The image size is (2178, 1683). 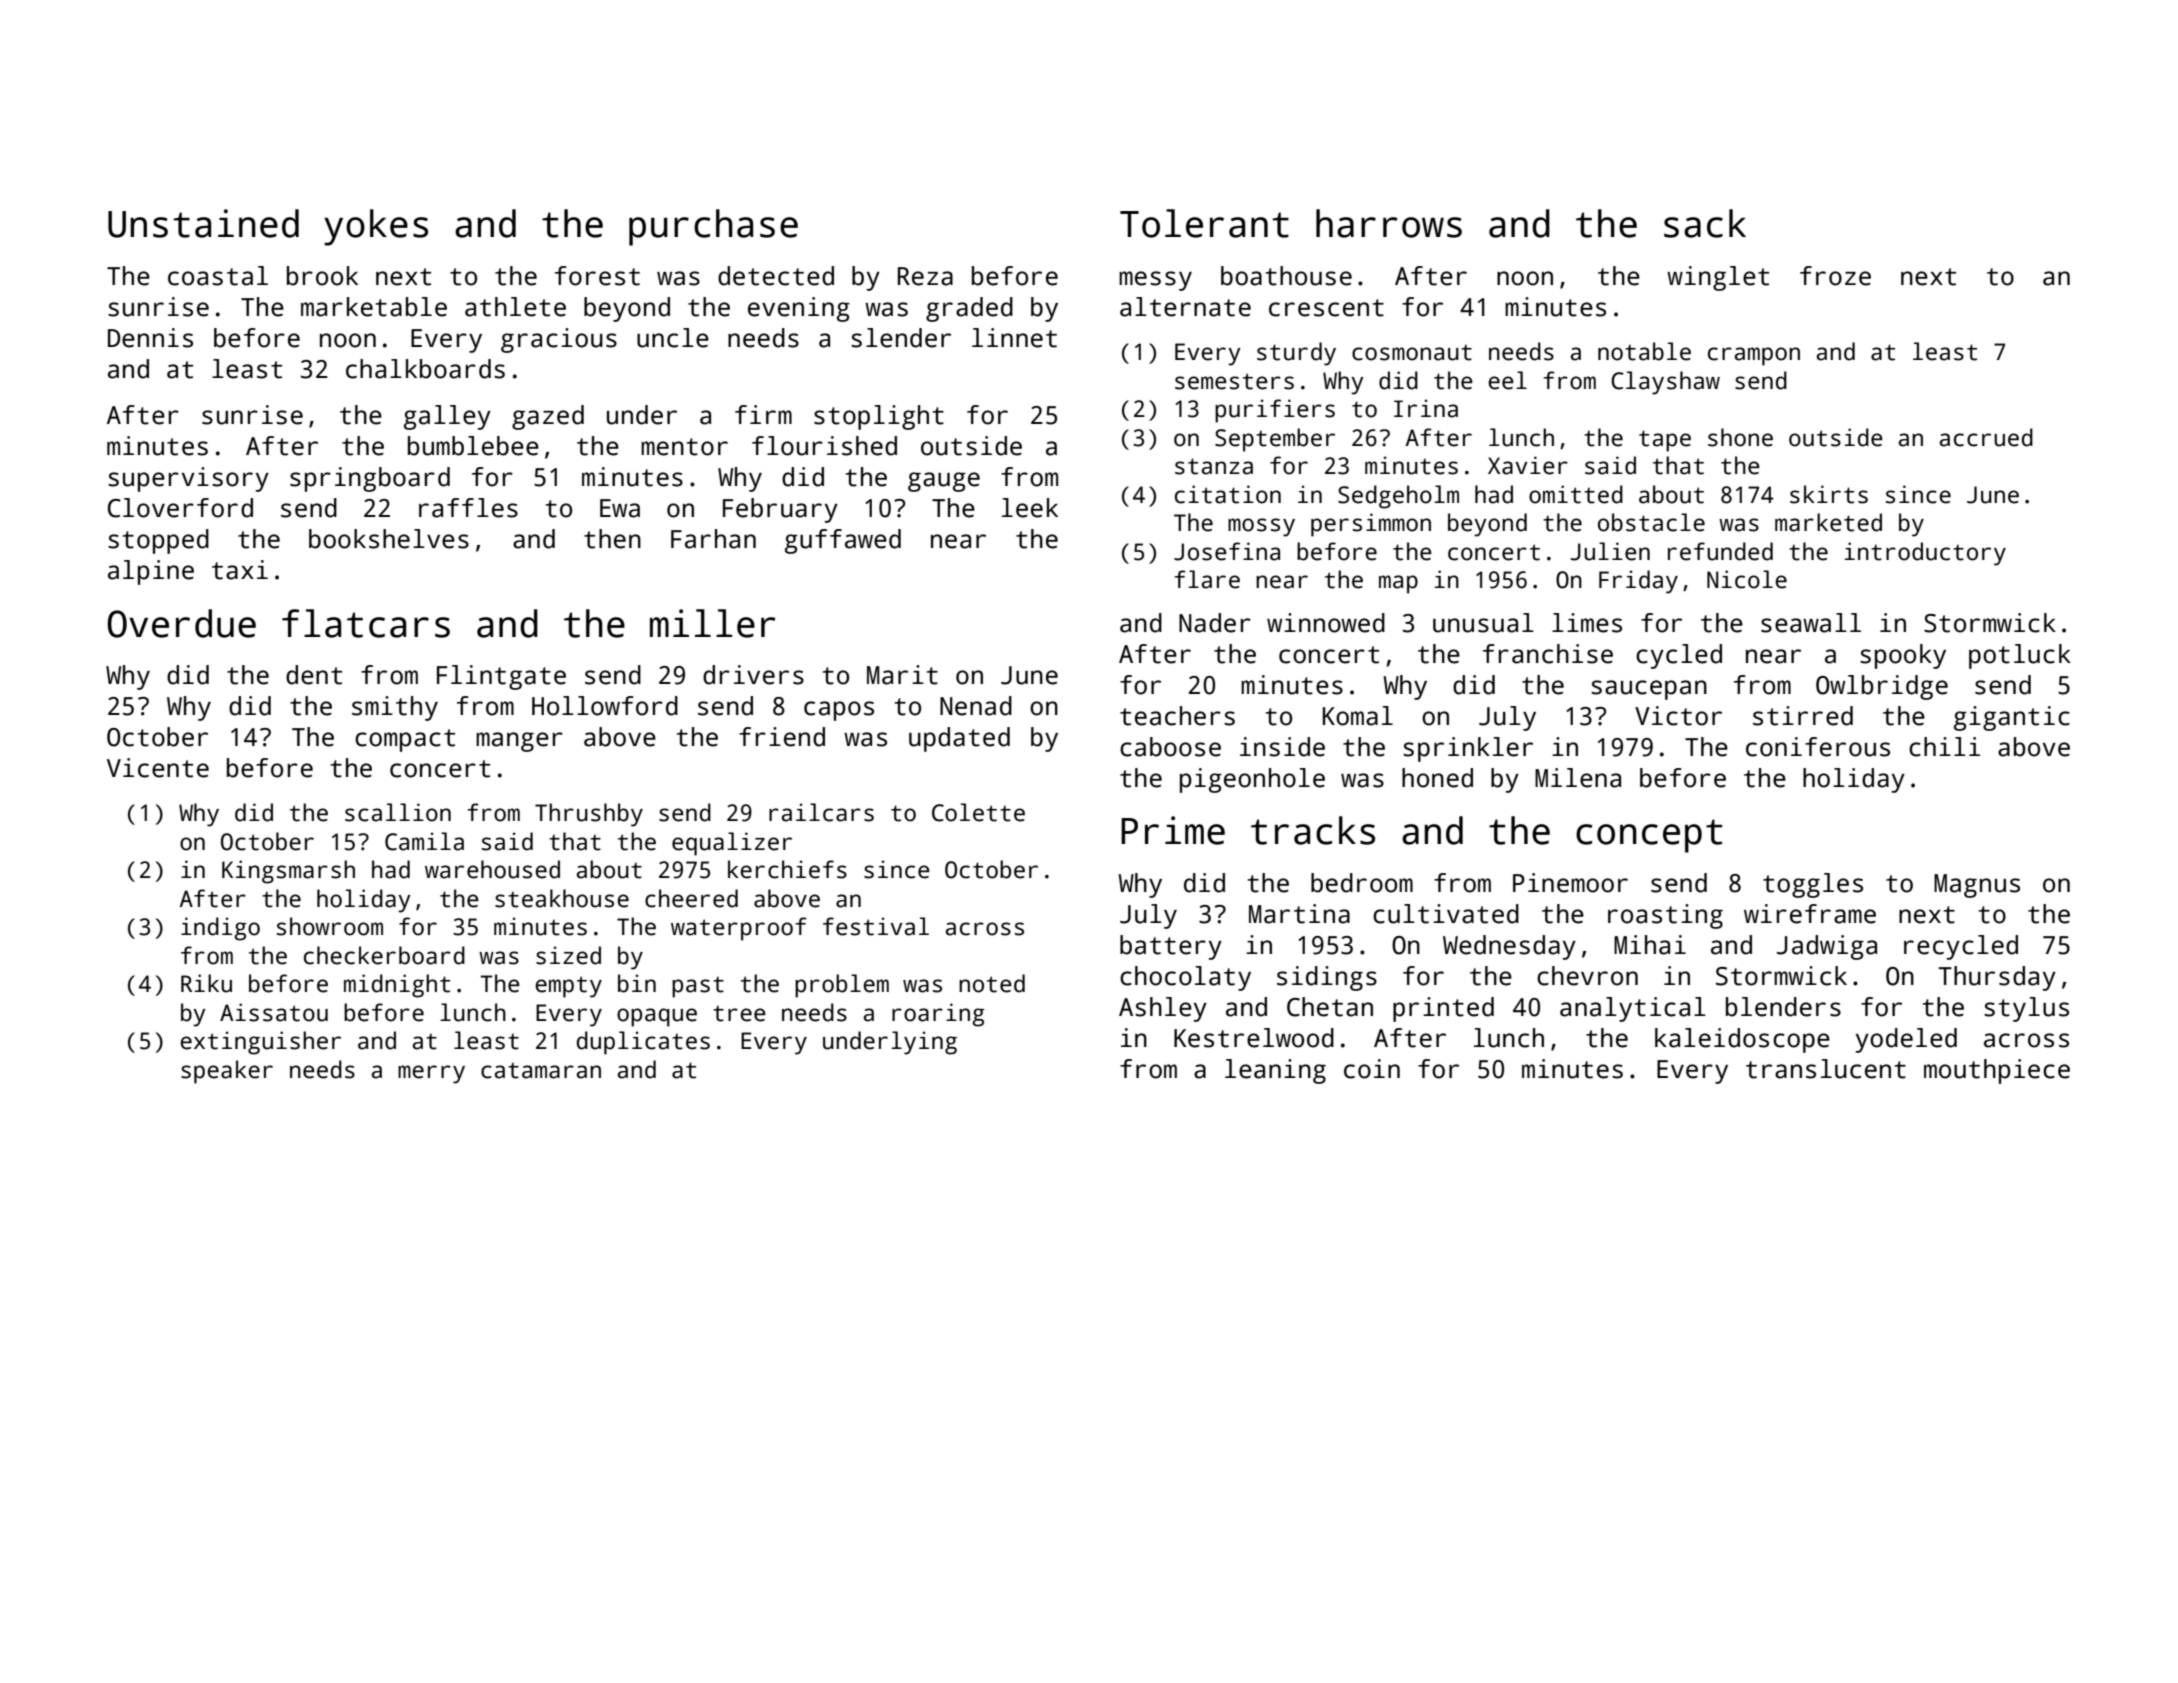 I want to click on Julien, so click(x=1610, y=551).
